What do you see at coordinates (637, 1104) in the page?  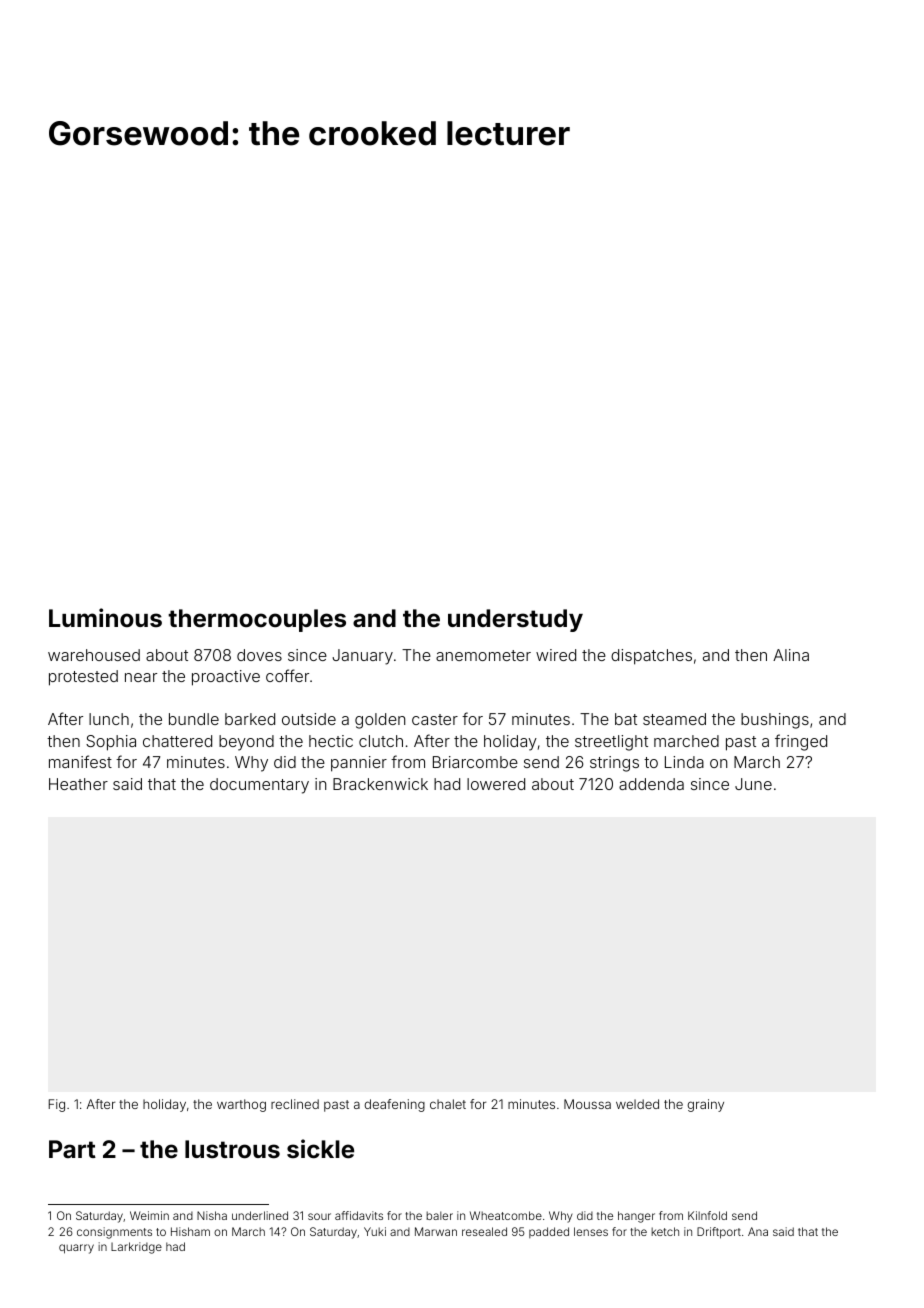 I see `welded` at bounding box center [637, 1104].
